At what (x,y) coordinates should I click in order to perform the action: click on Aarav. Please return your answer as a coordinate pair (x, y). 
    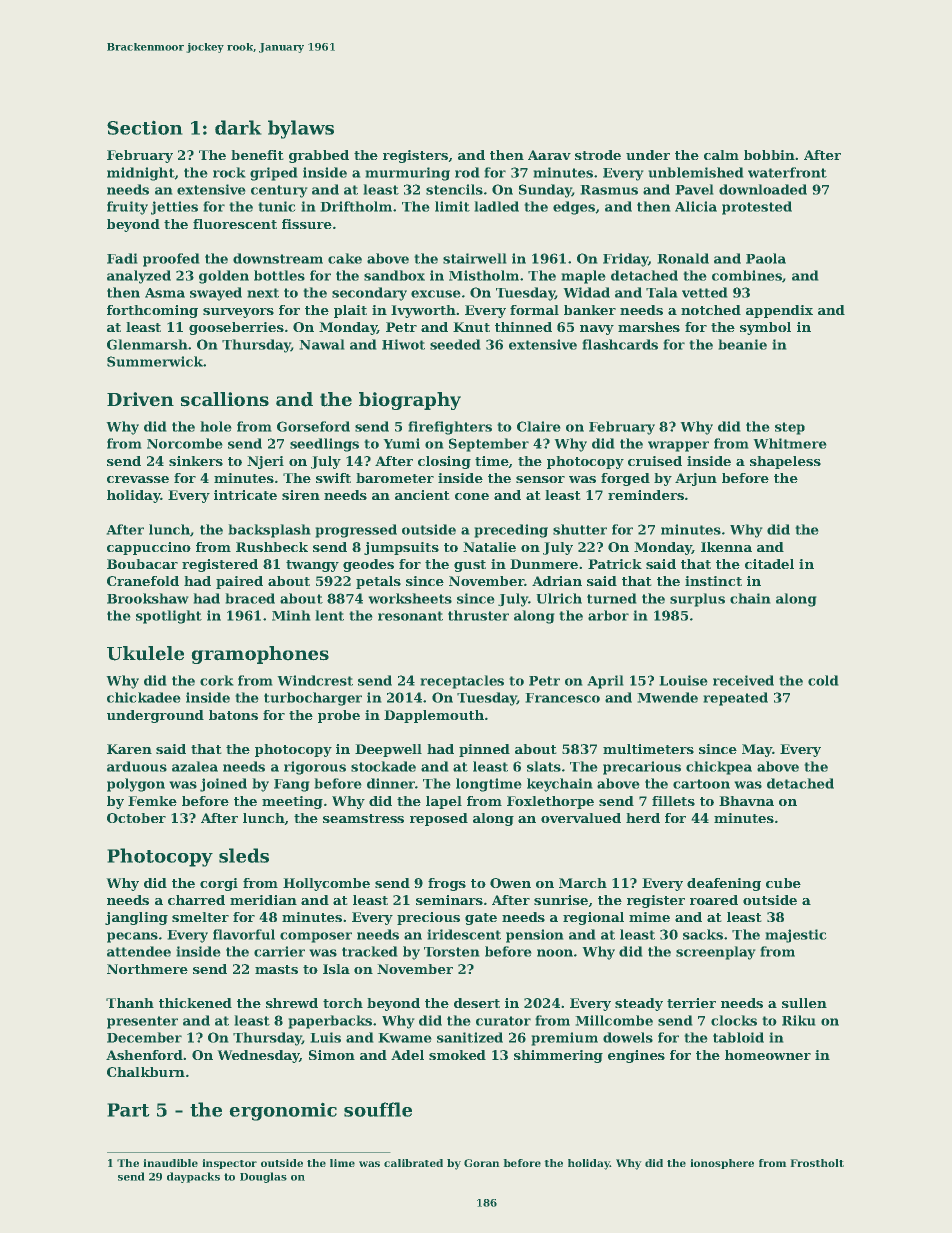
    Looking at the image, I should click on (549, 155).
